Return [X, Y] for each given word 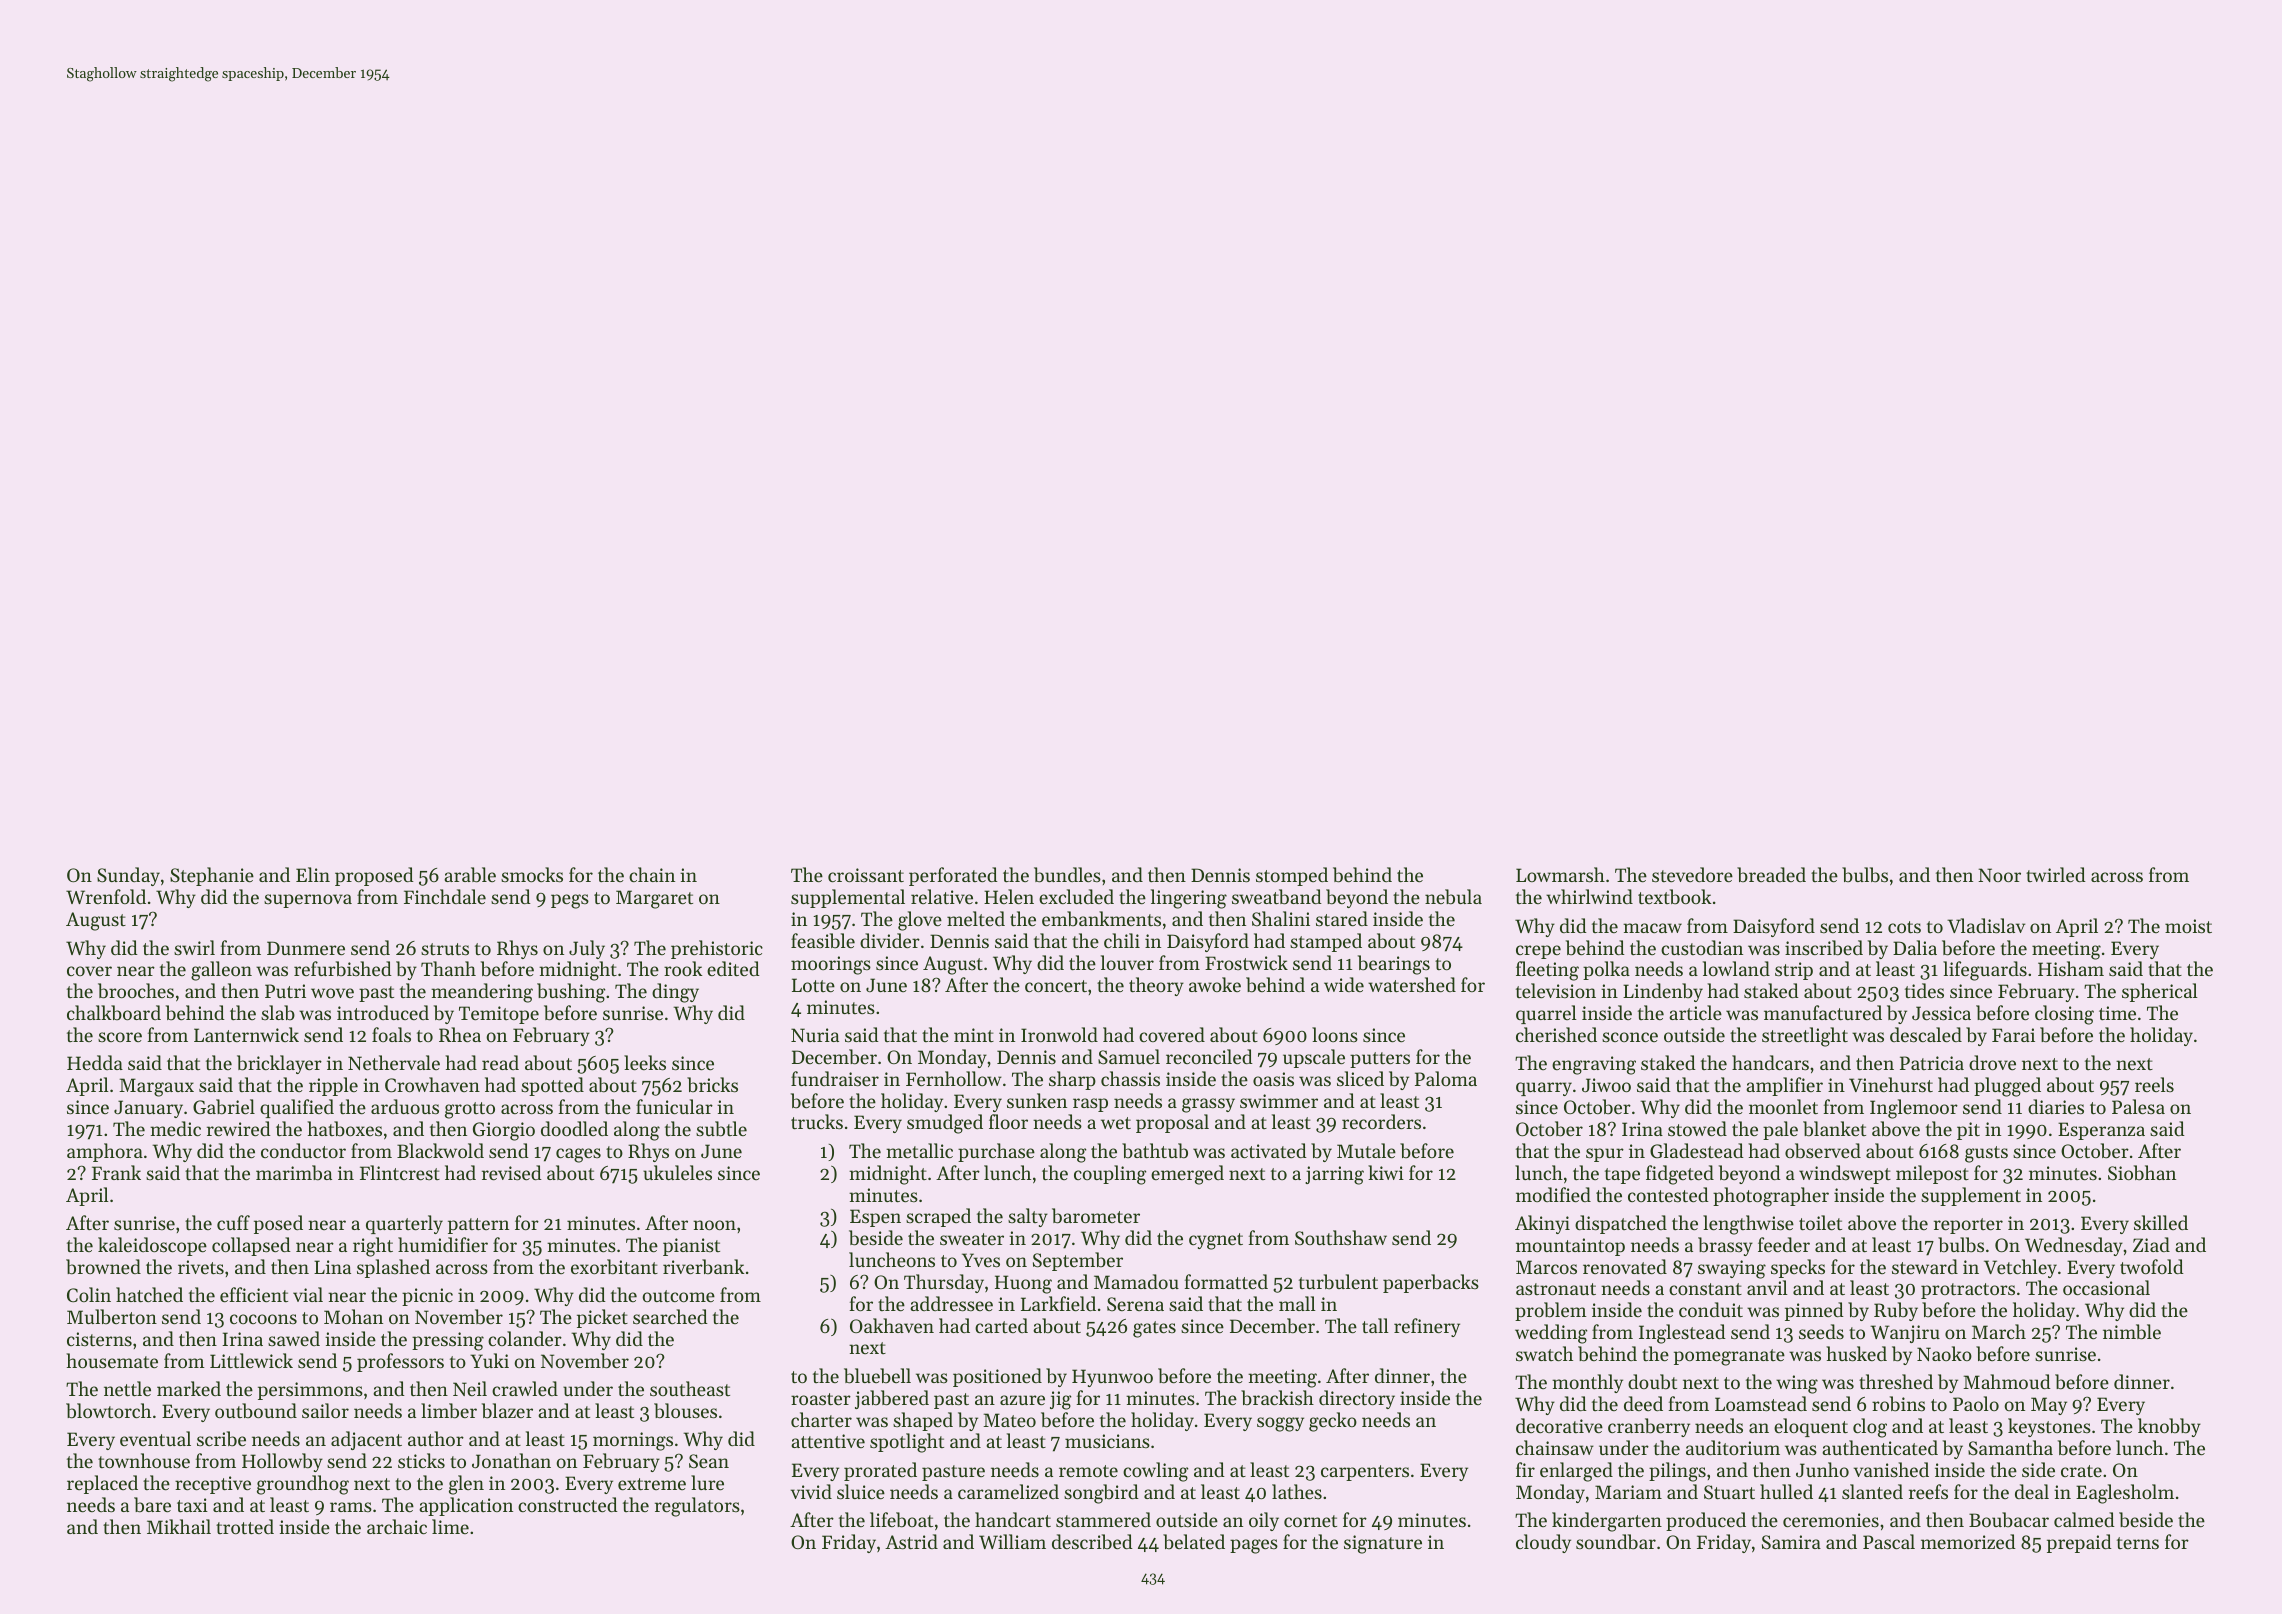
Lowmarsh [1560, 874]
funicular [674, 1106]
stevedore [1692, 874]
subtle [721, 1129]
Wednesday [2074, 1246]
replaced [102, 1484]
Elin [313, 874]
